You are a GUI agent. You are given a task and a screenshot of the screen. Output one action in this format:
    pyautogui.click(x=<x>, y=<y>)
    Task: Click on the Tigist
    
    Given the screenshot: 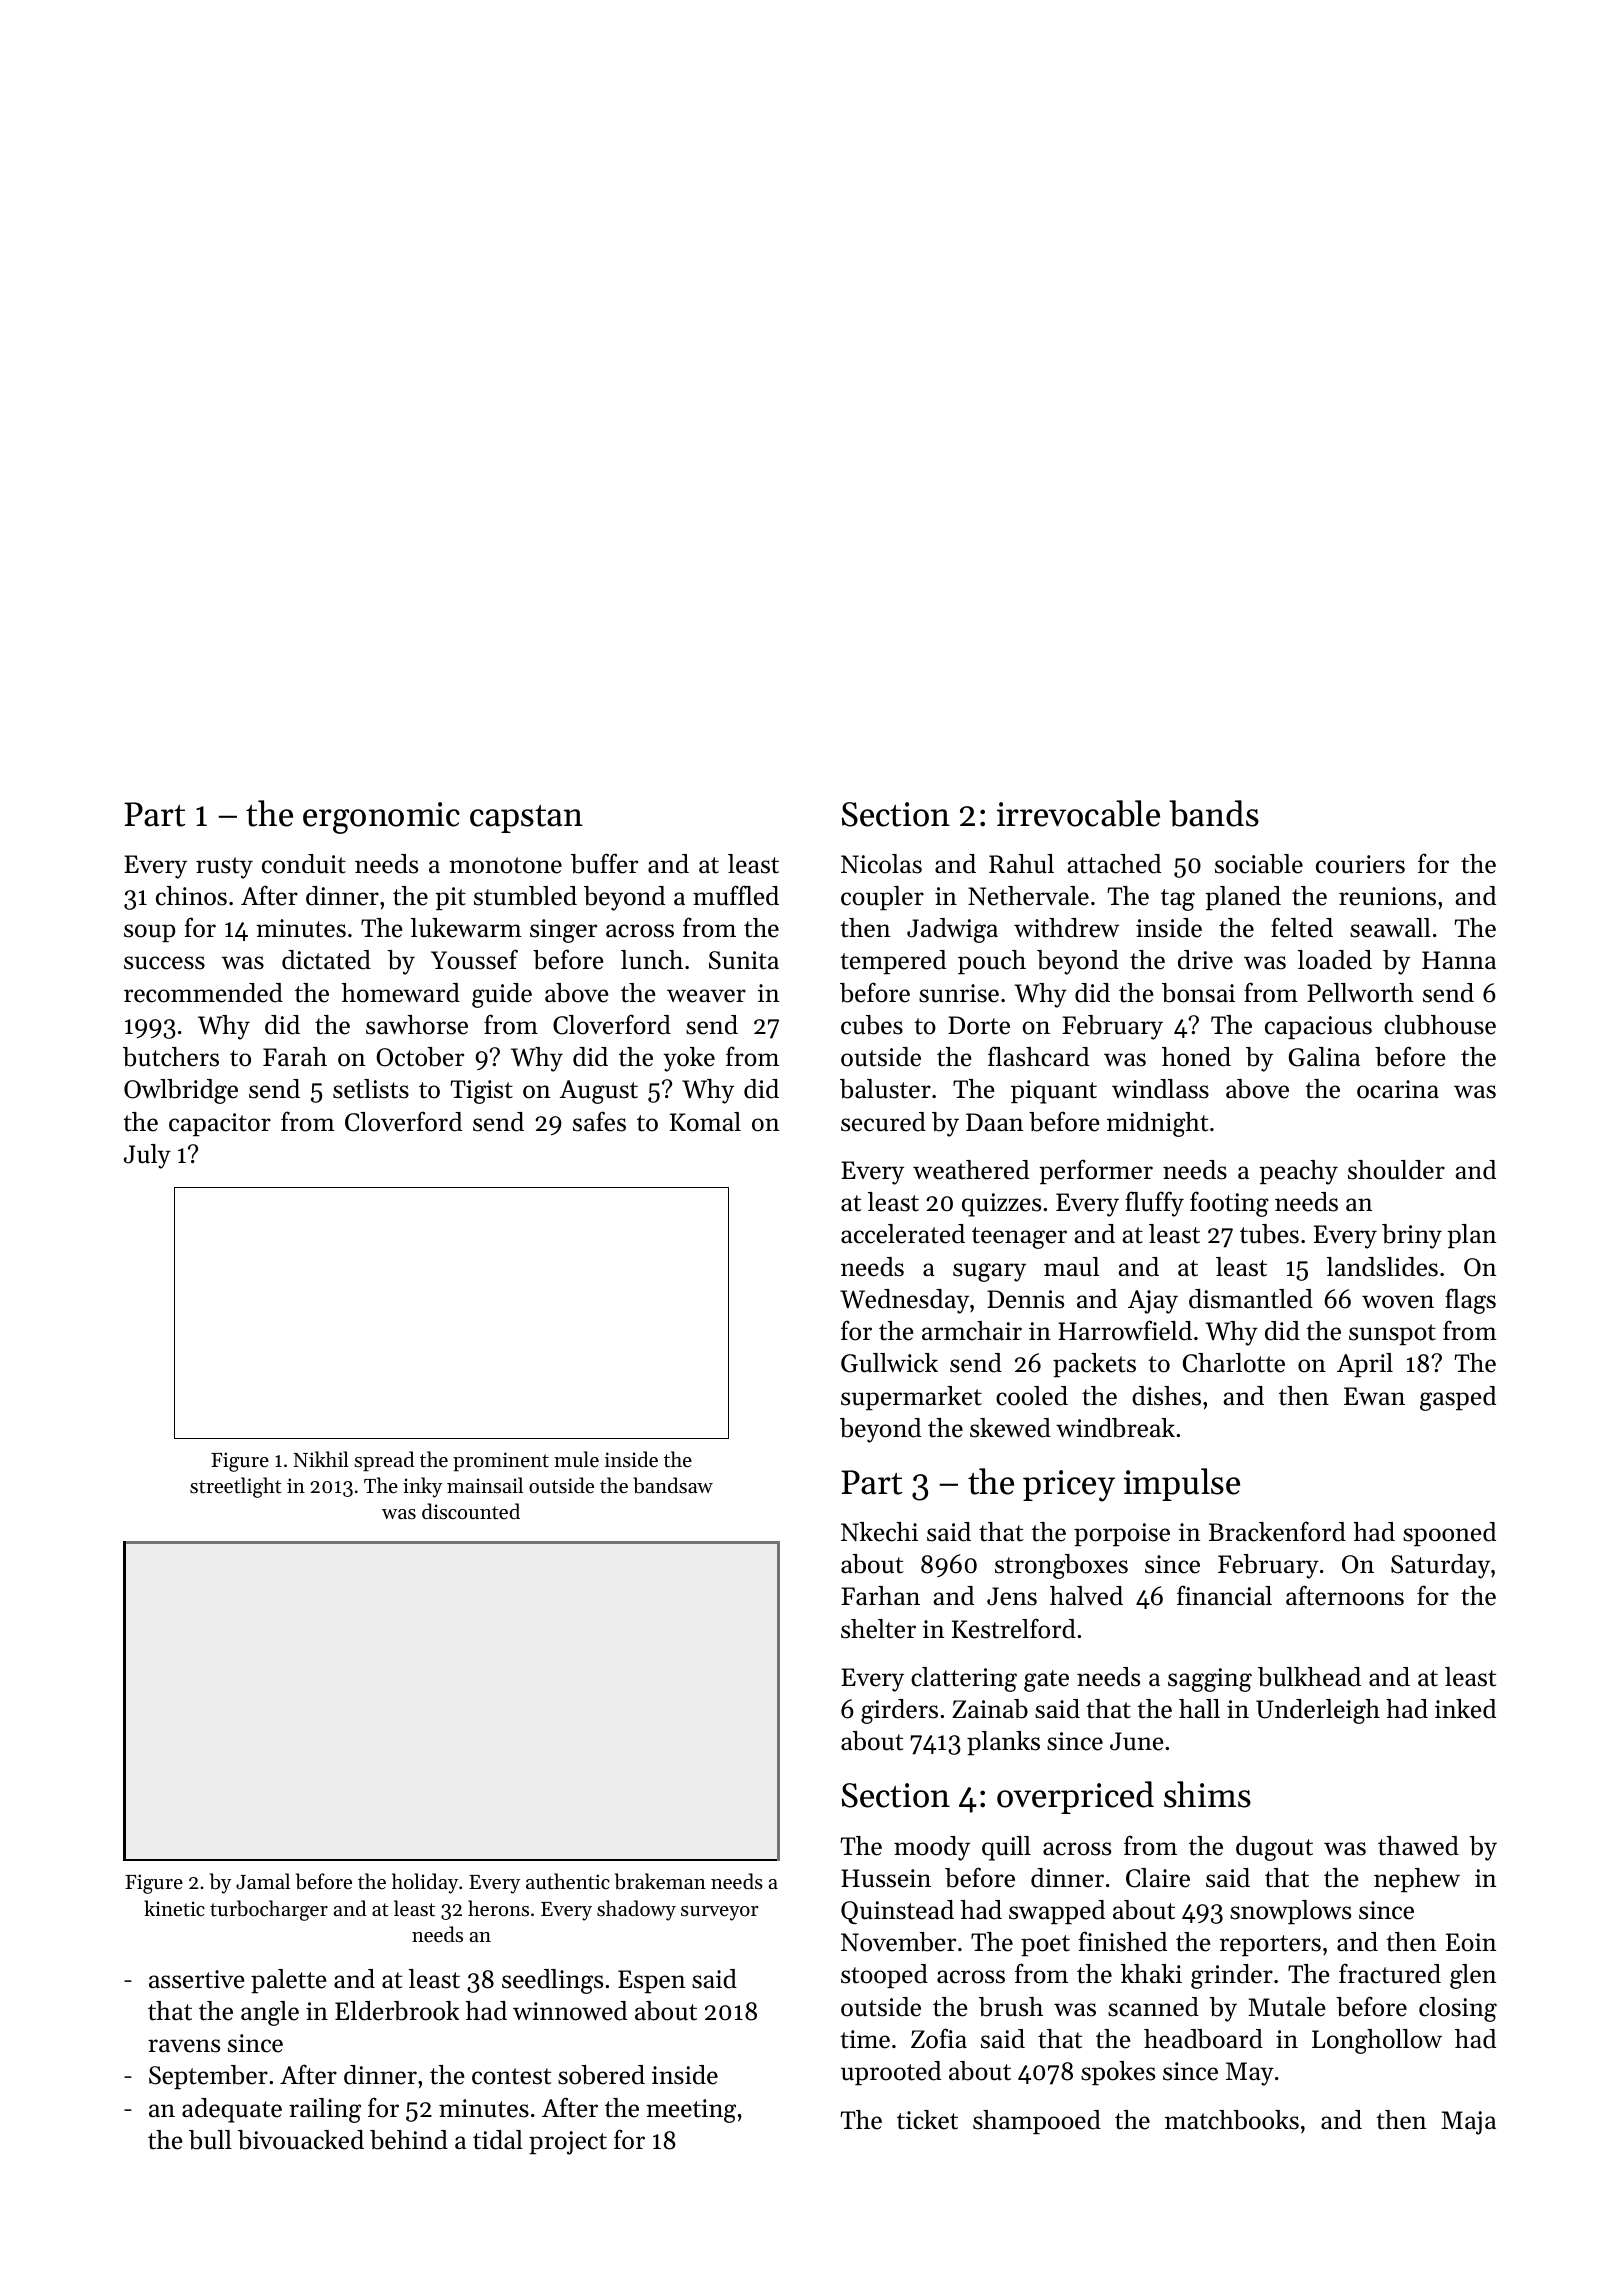 What is the action you would take?
    pyautogui.click(x=482, y=1092)
